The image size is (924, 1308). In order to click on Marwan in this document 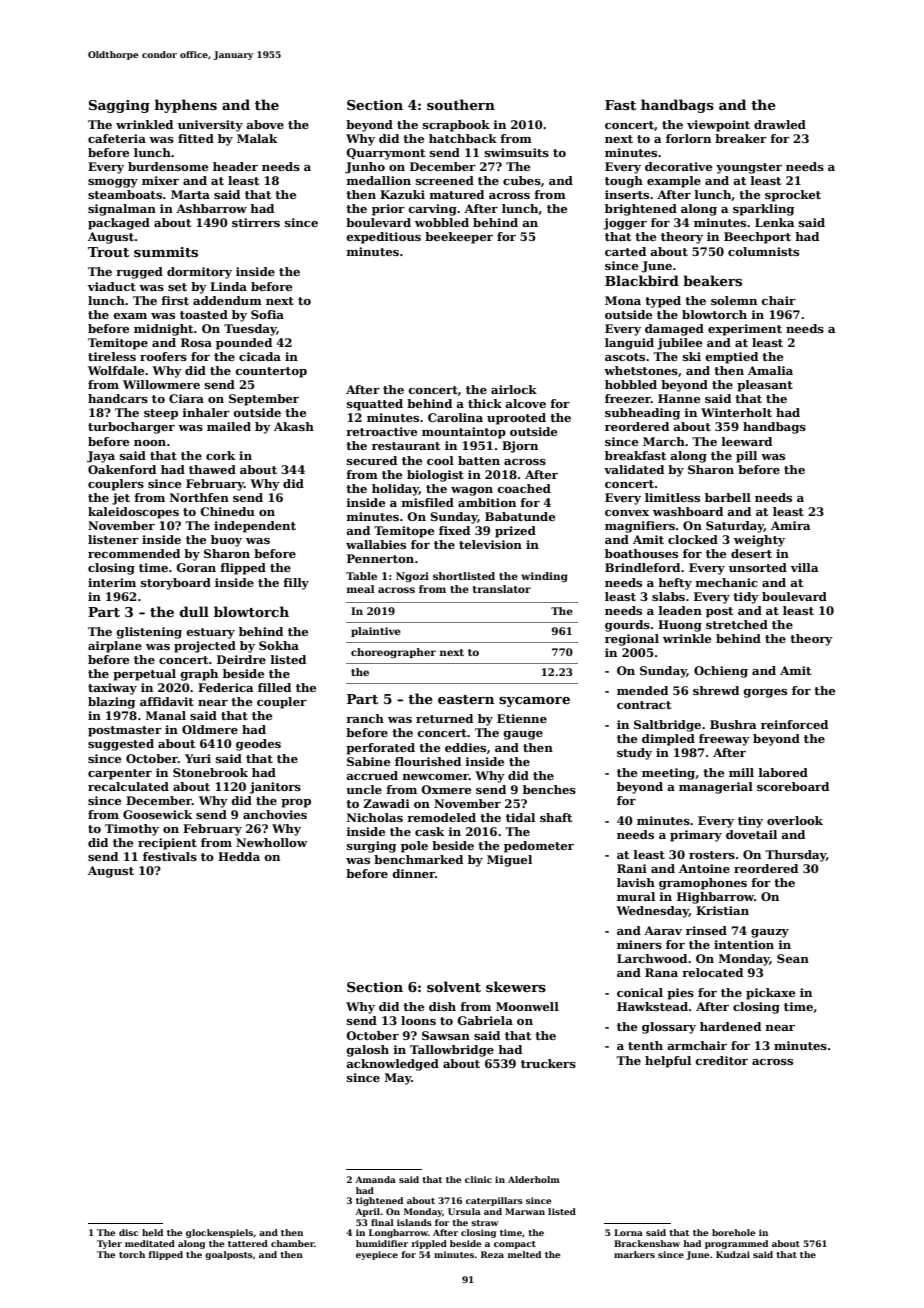, I will do `click(525, 1211)`.
